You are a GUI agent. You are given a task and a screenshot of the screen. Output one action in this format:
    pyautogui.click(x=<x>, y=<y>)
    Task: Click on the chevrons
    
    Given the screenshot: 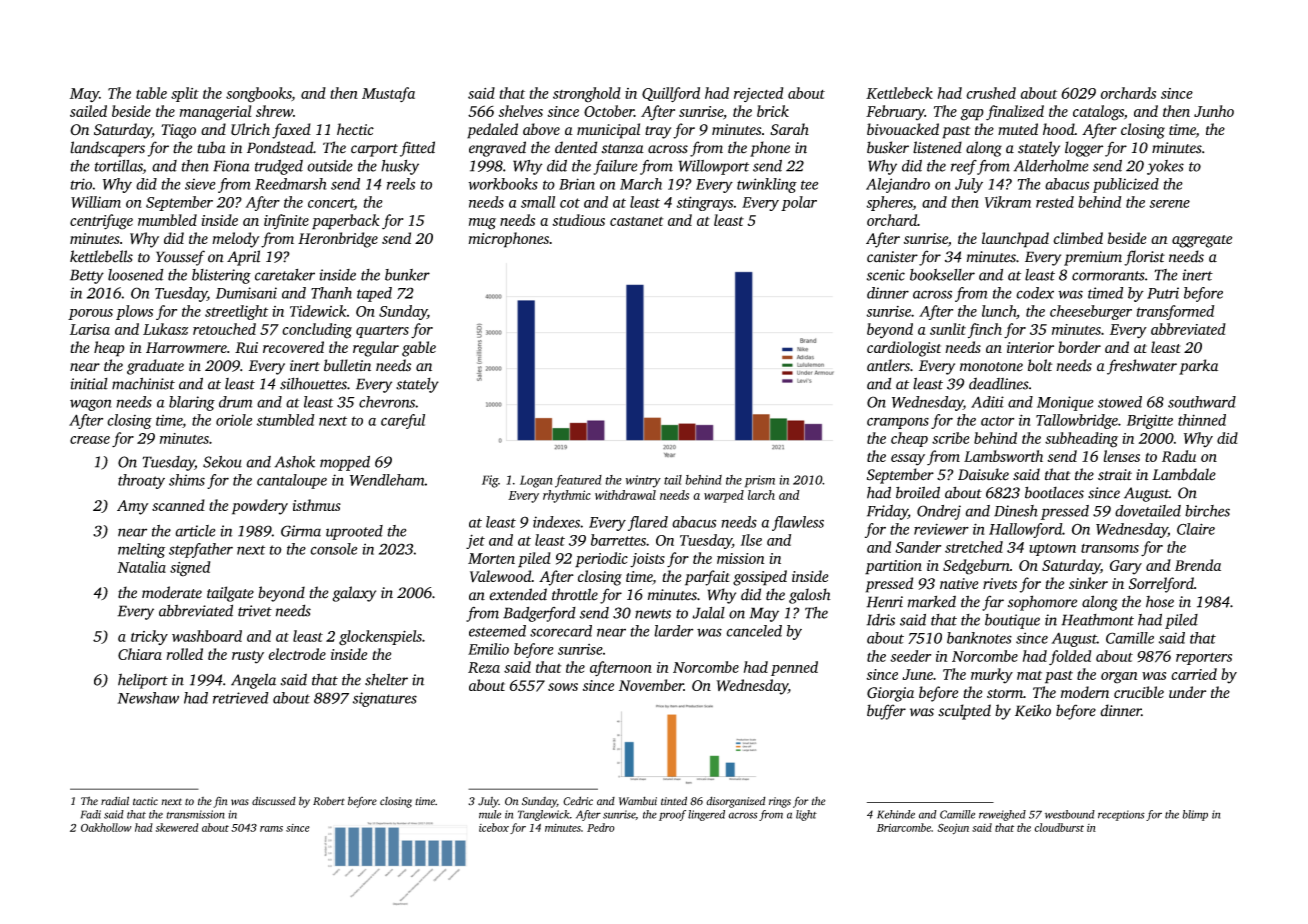 What is the action you would take?
    pyautogui.click(x=387, y=402)
